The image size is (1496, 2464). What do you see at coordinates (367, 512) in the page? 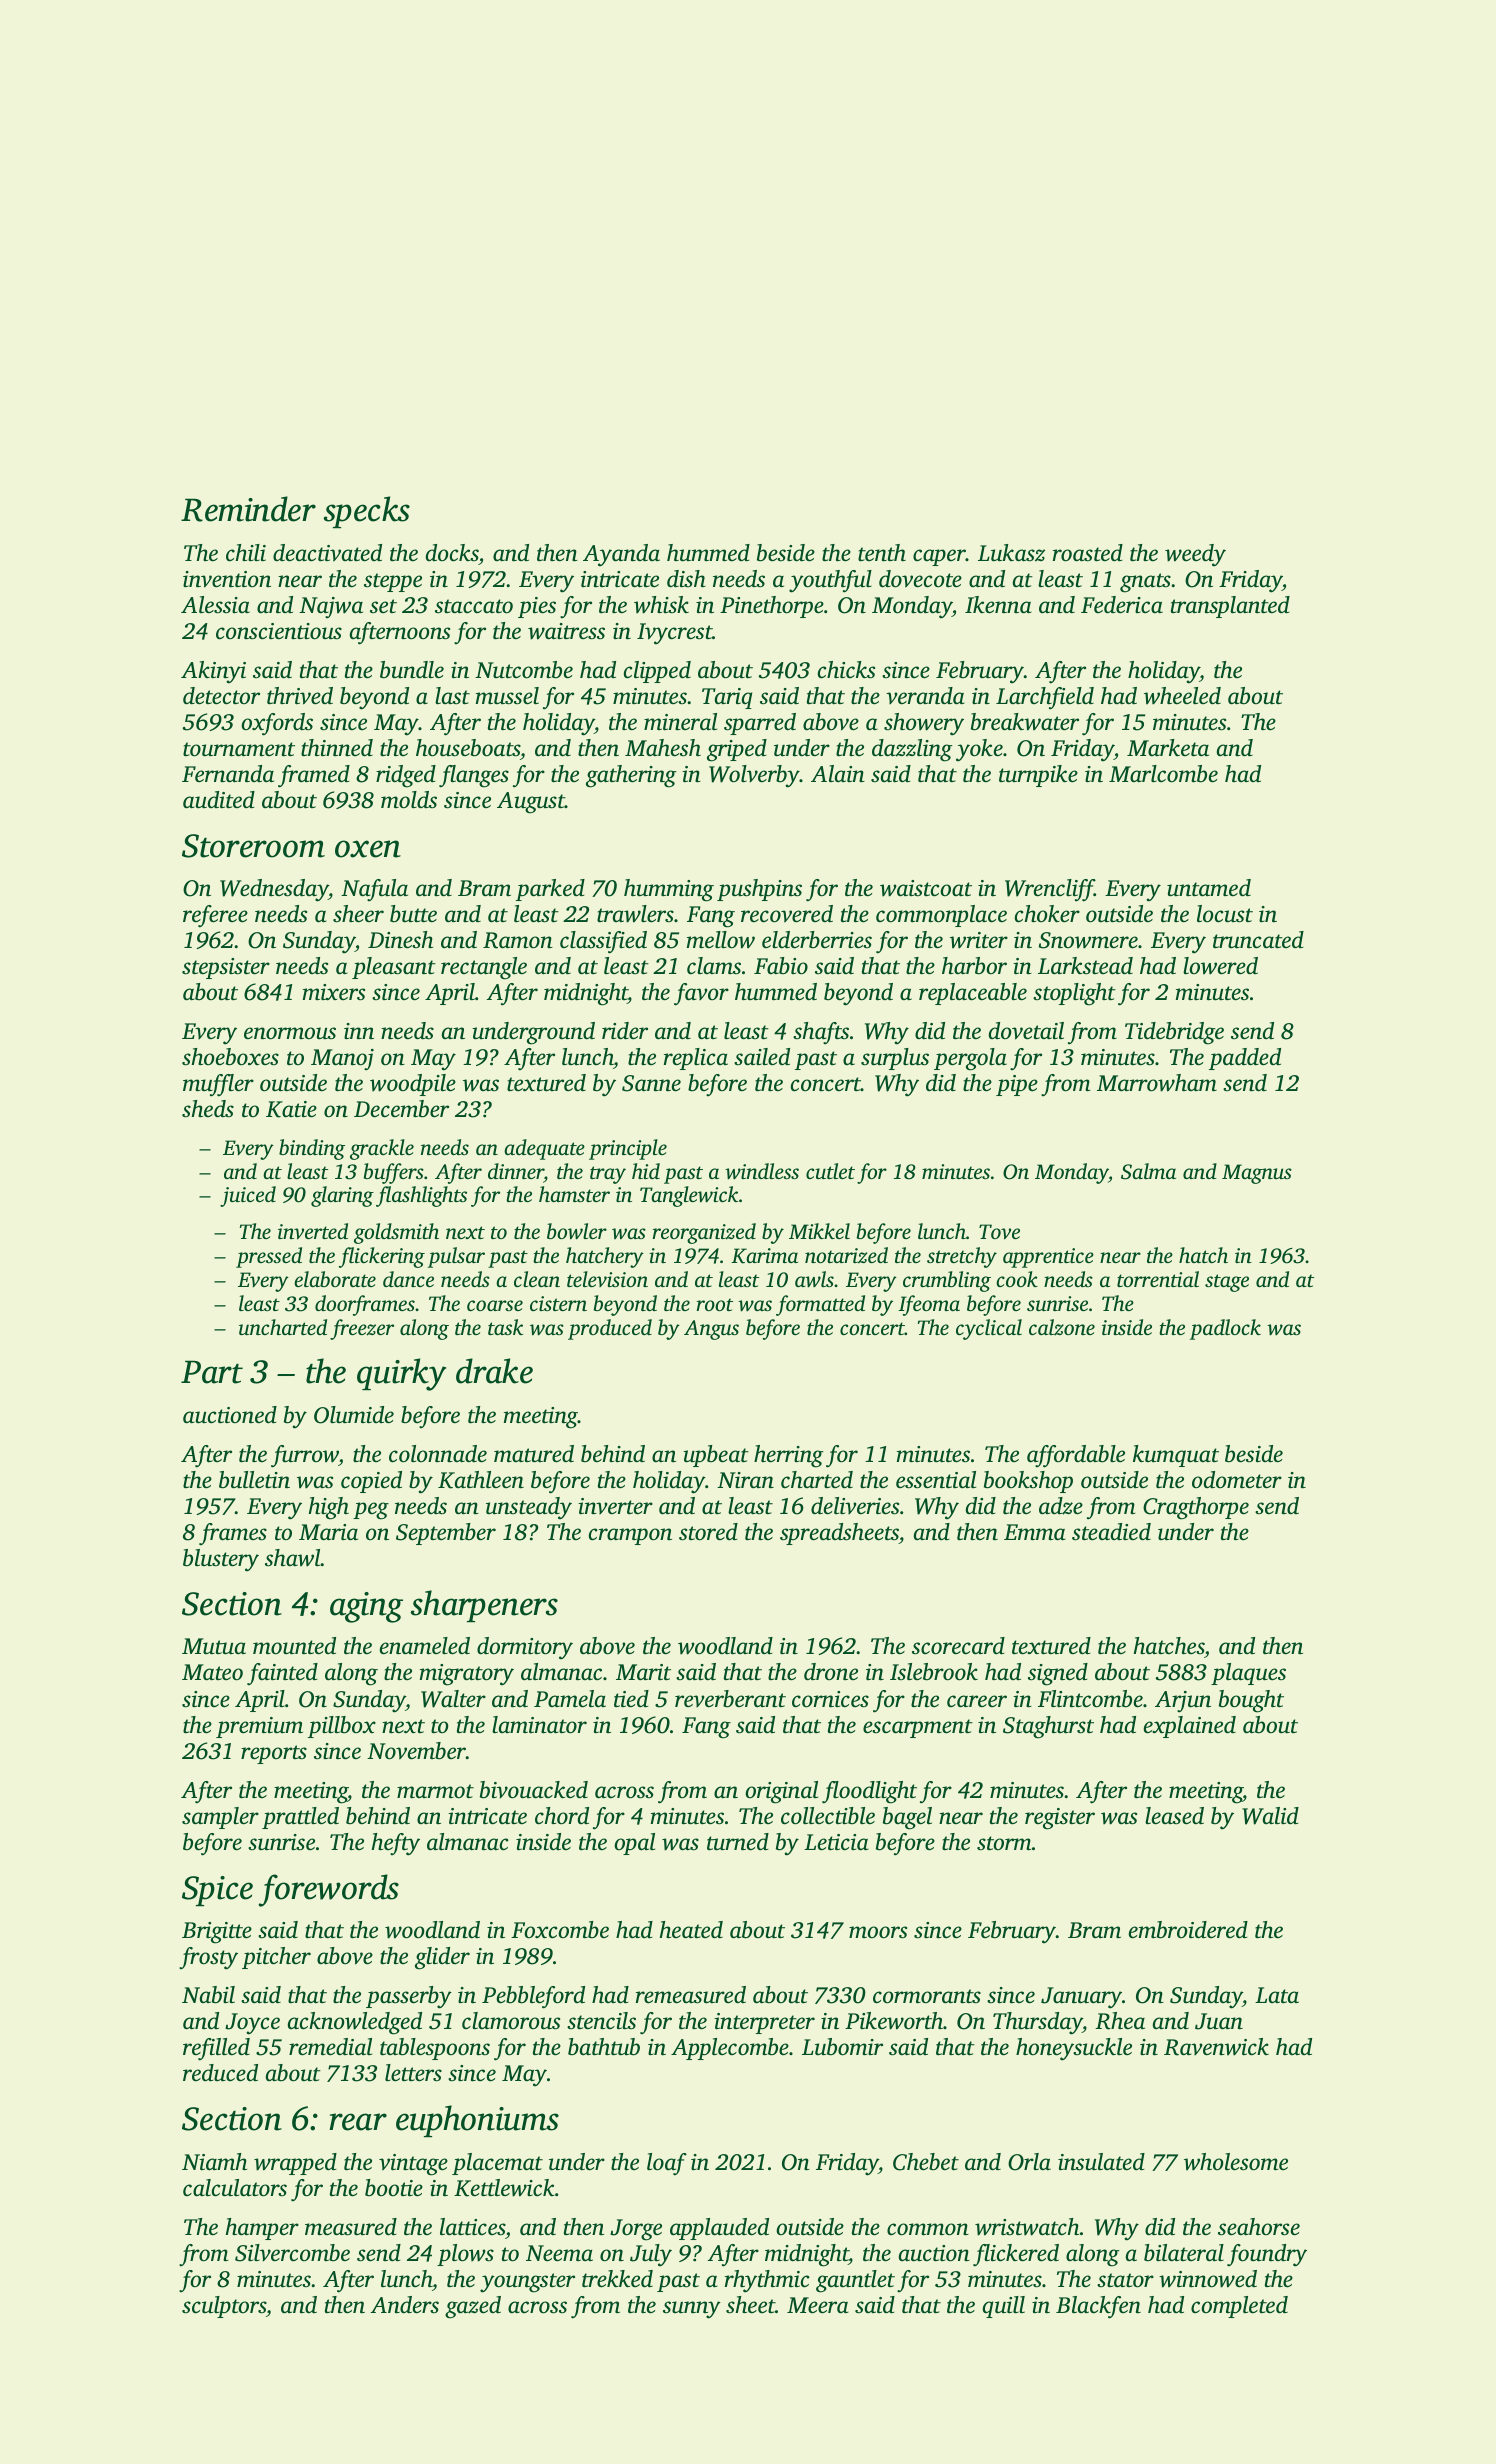
I see `specks` at bounding box center [367, 512].
